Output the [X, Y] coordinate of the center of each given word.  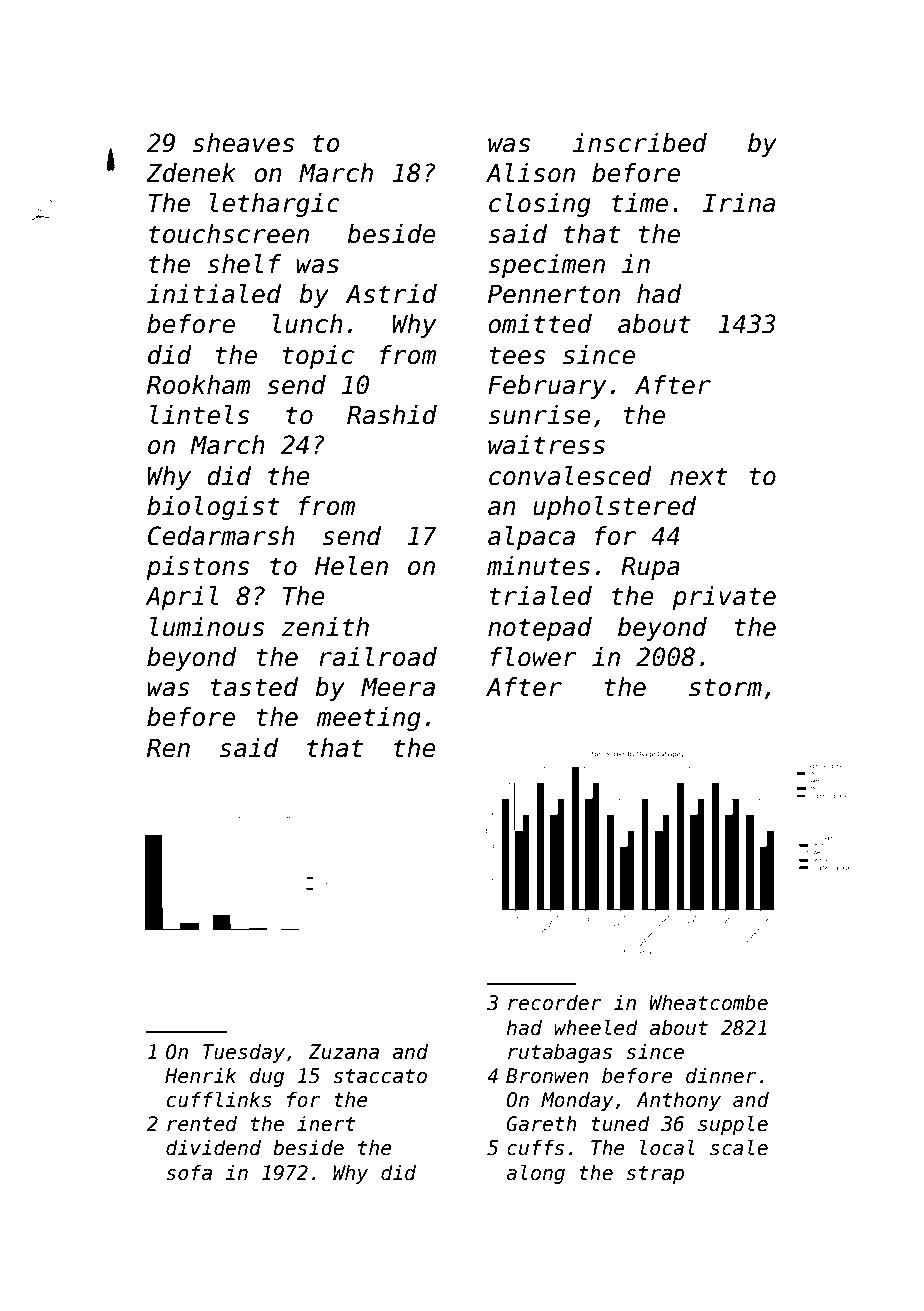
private [724, 598]
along [535, 1174]
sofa [189, 1173]
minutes [538, 566]
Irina [739, 203]
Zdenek [191, 173]
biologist [213, 508]
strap [655, 1175]
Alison [530, 173]
